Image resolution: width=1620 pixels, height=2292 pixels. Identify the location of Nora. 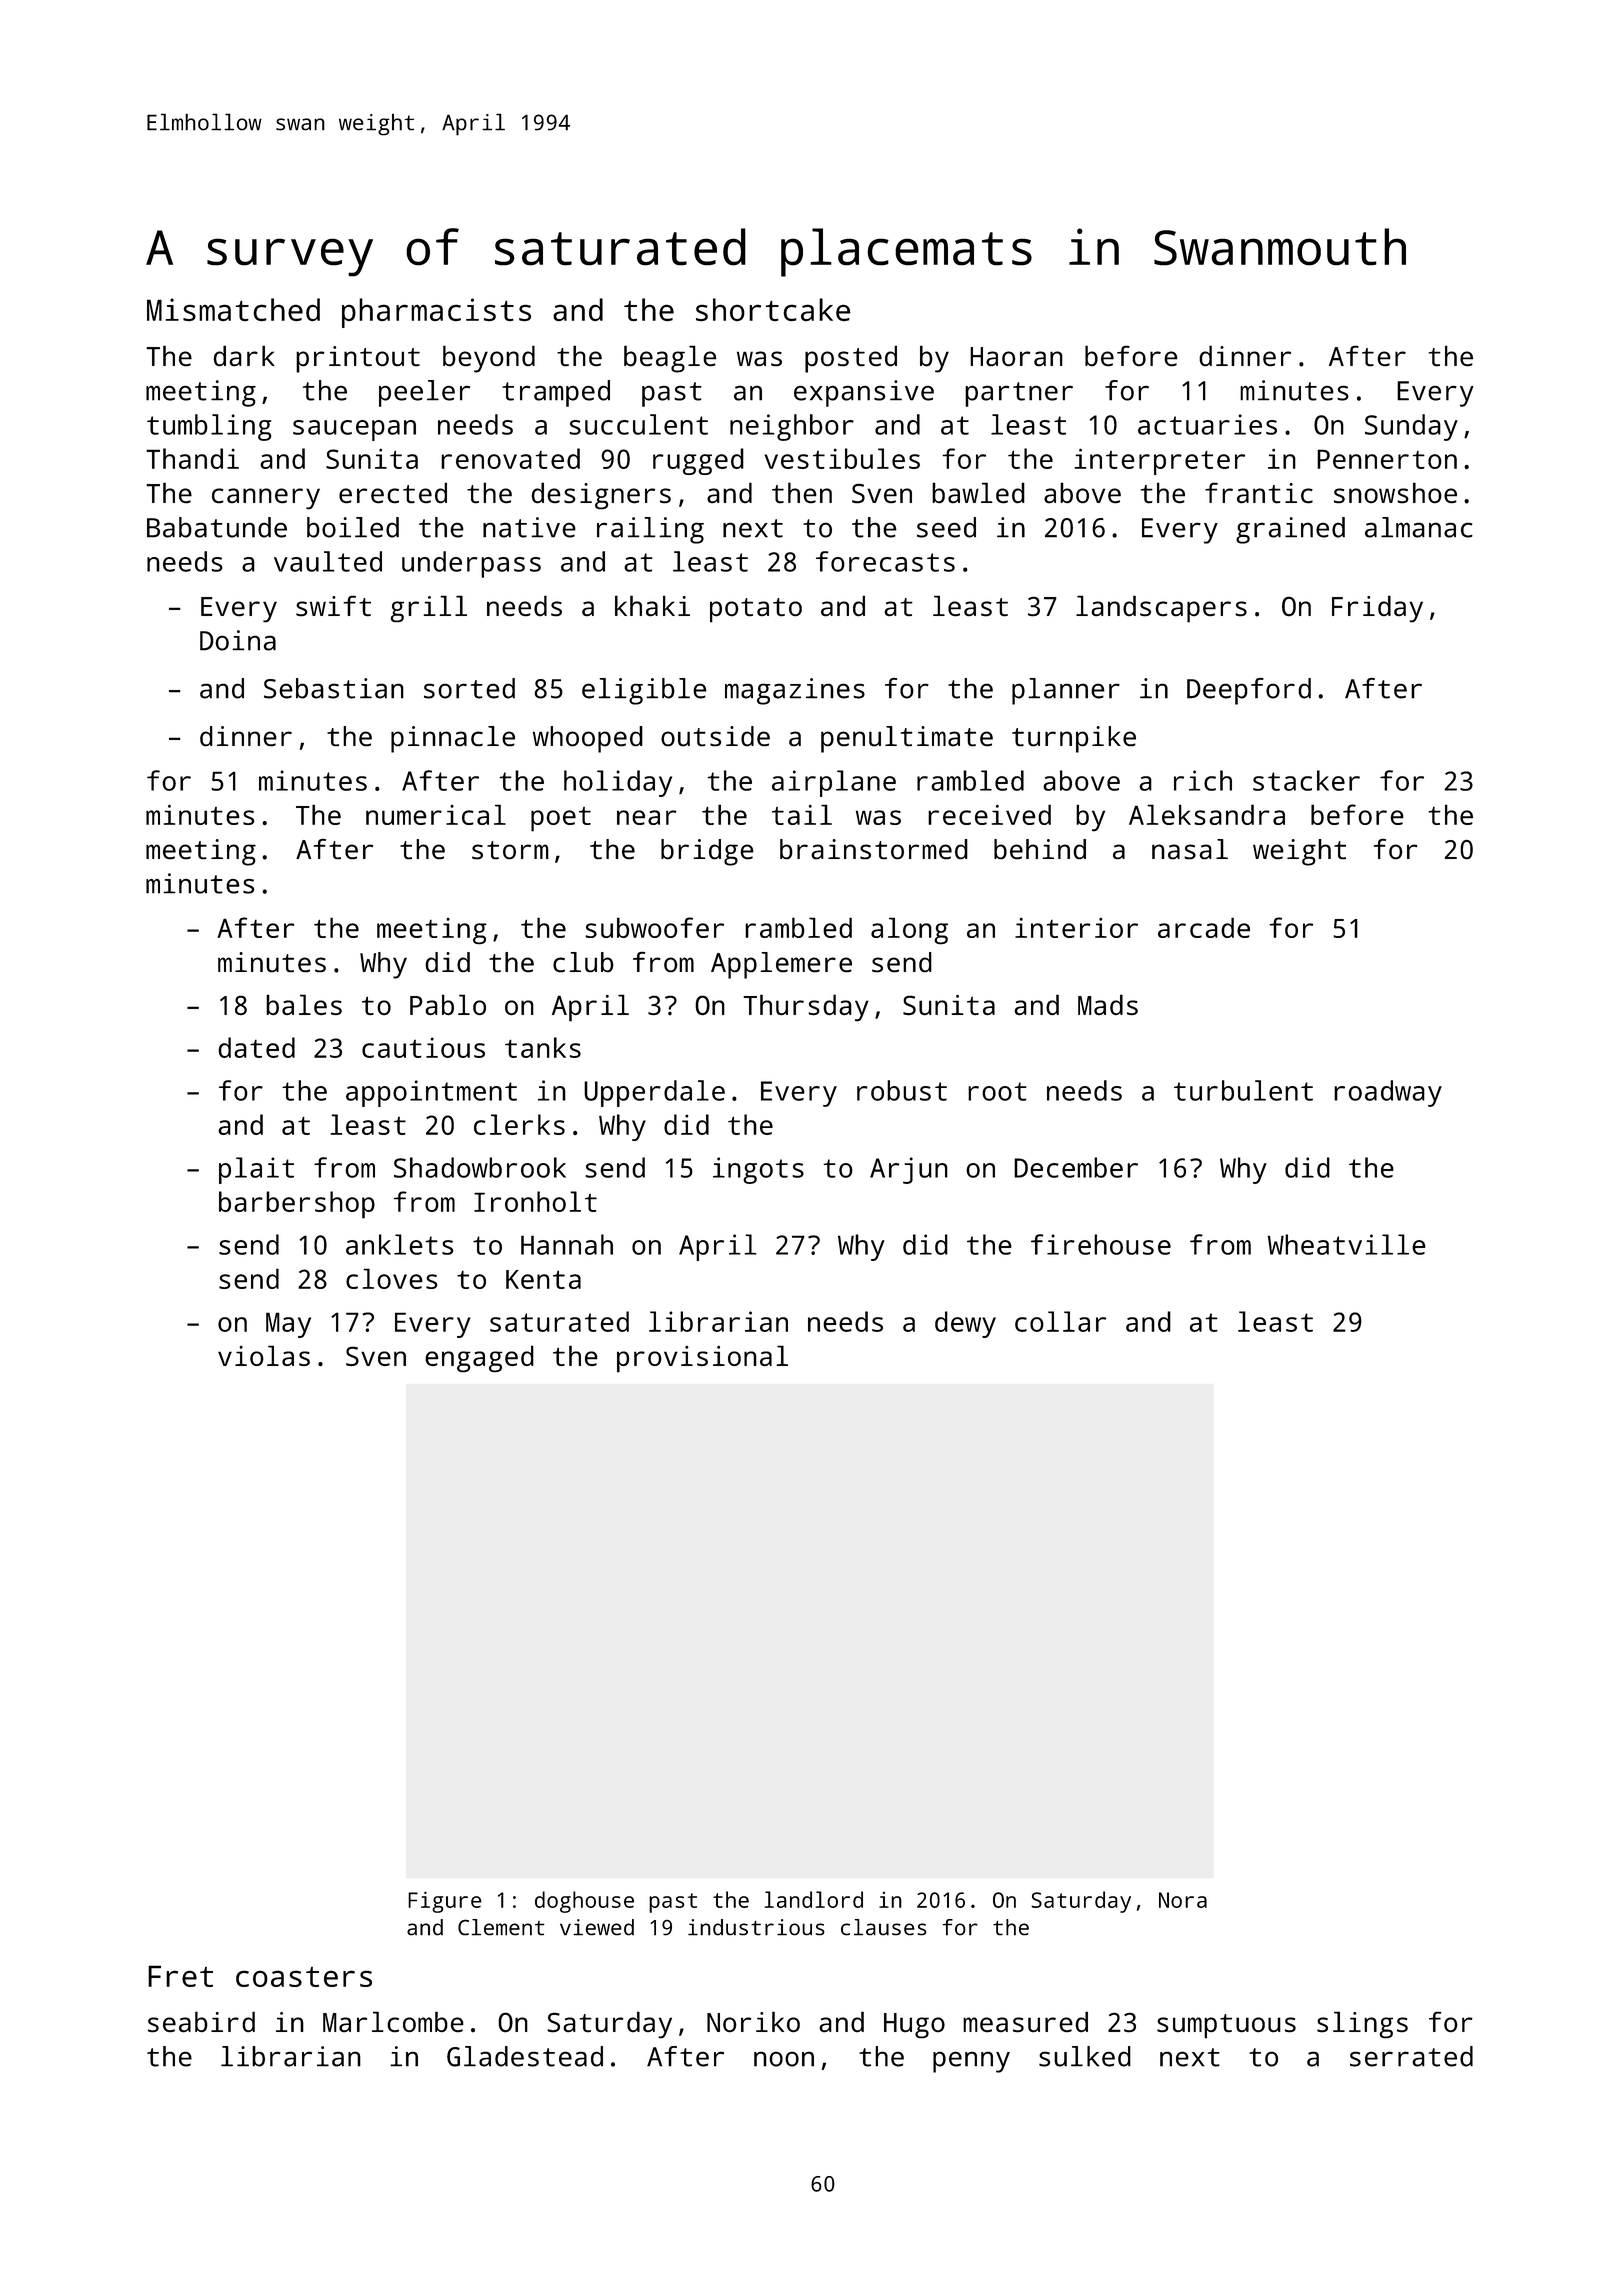
(1183, 1900).
